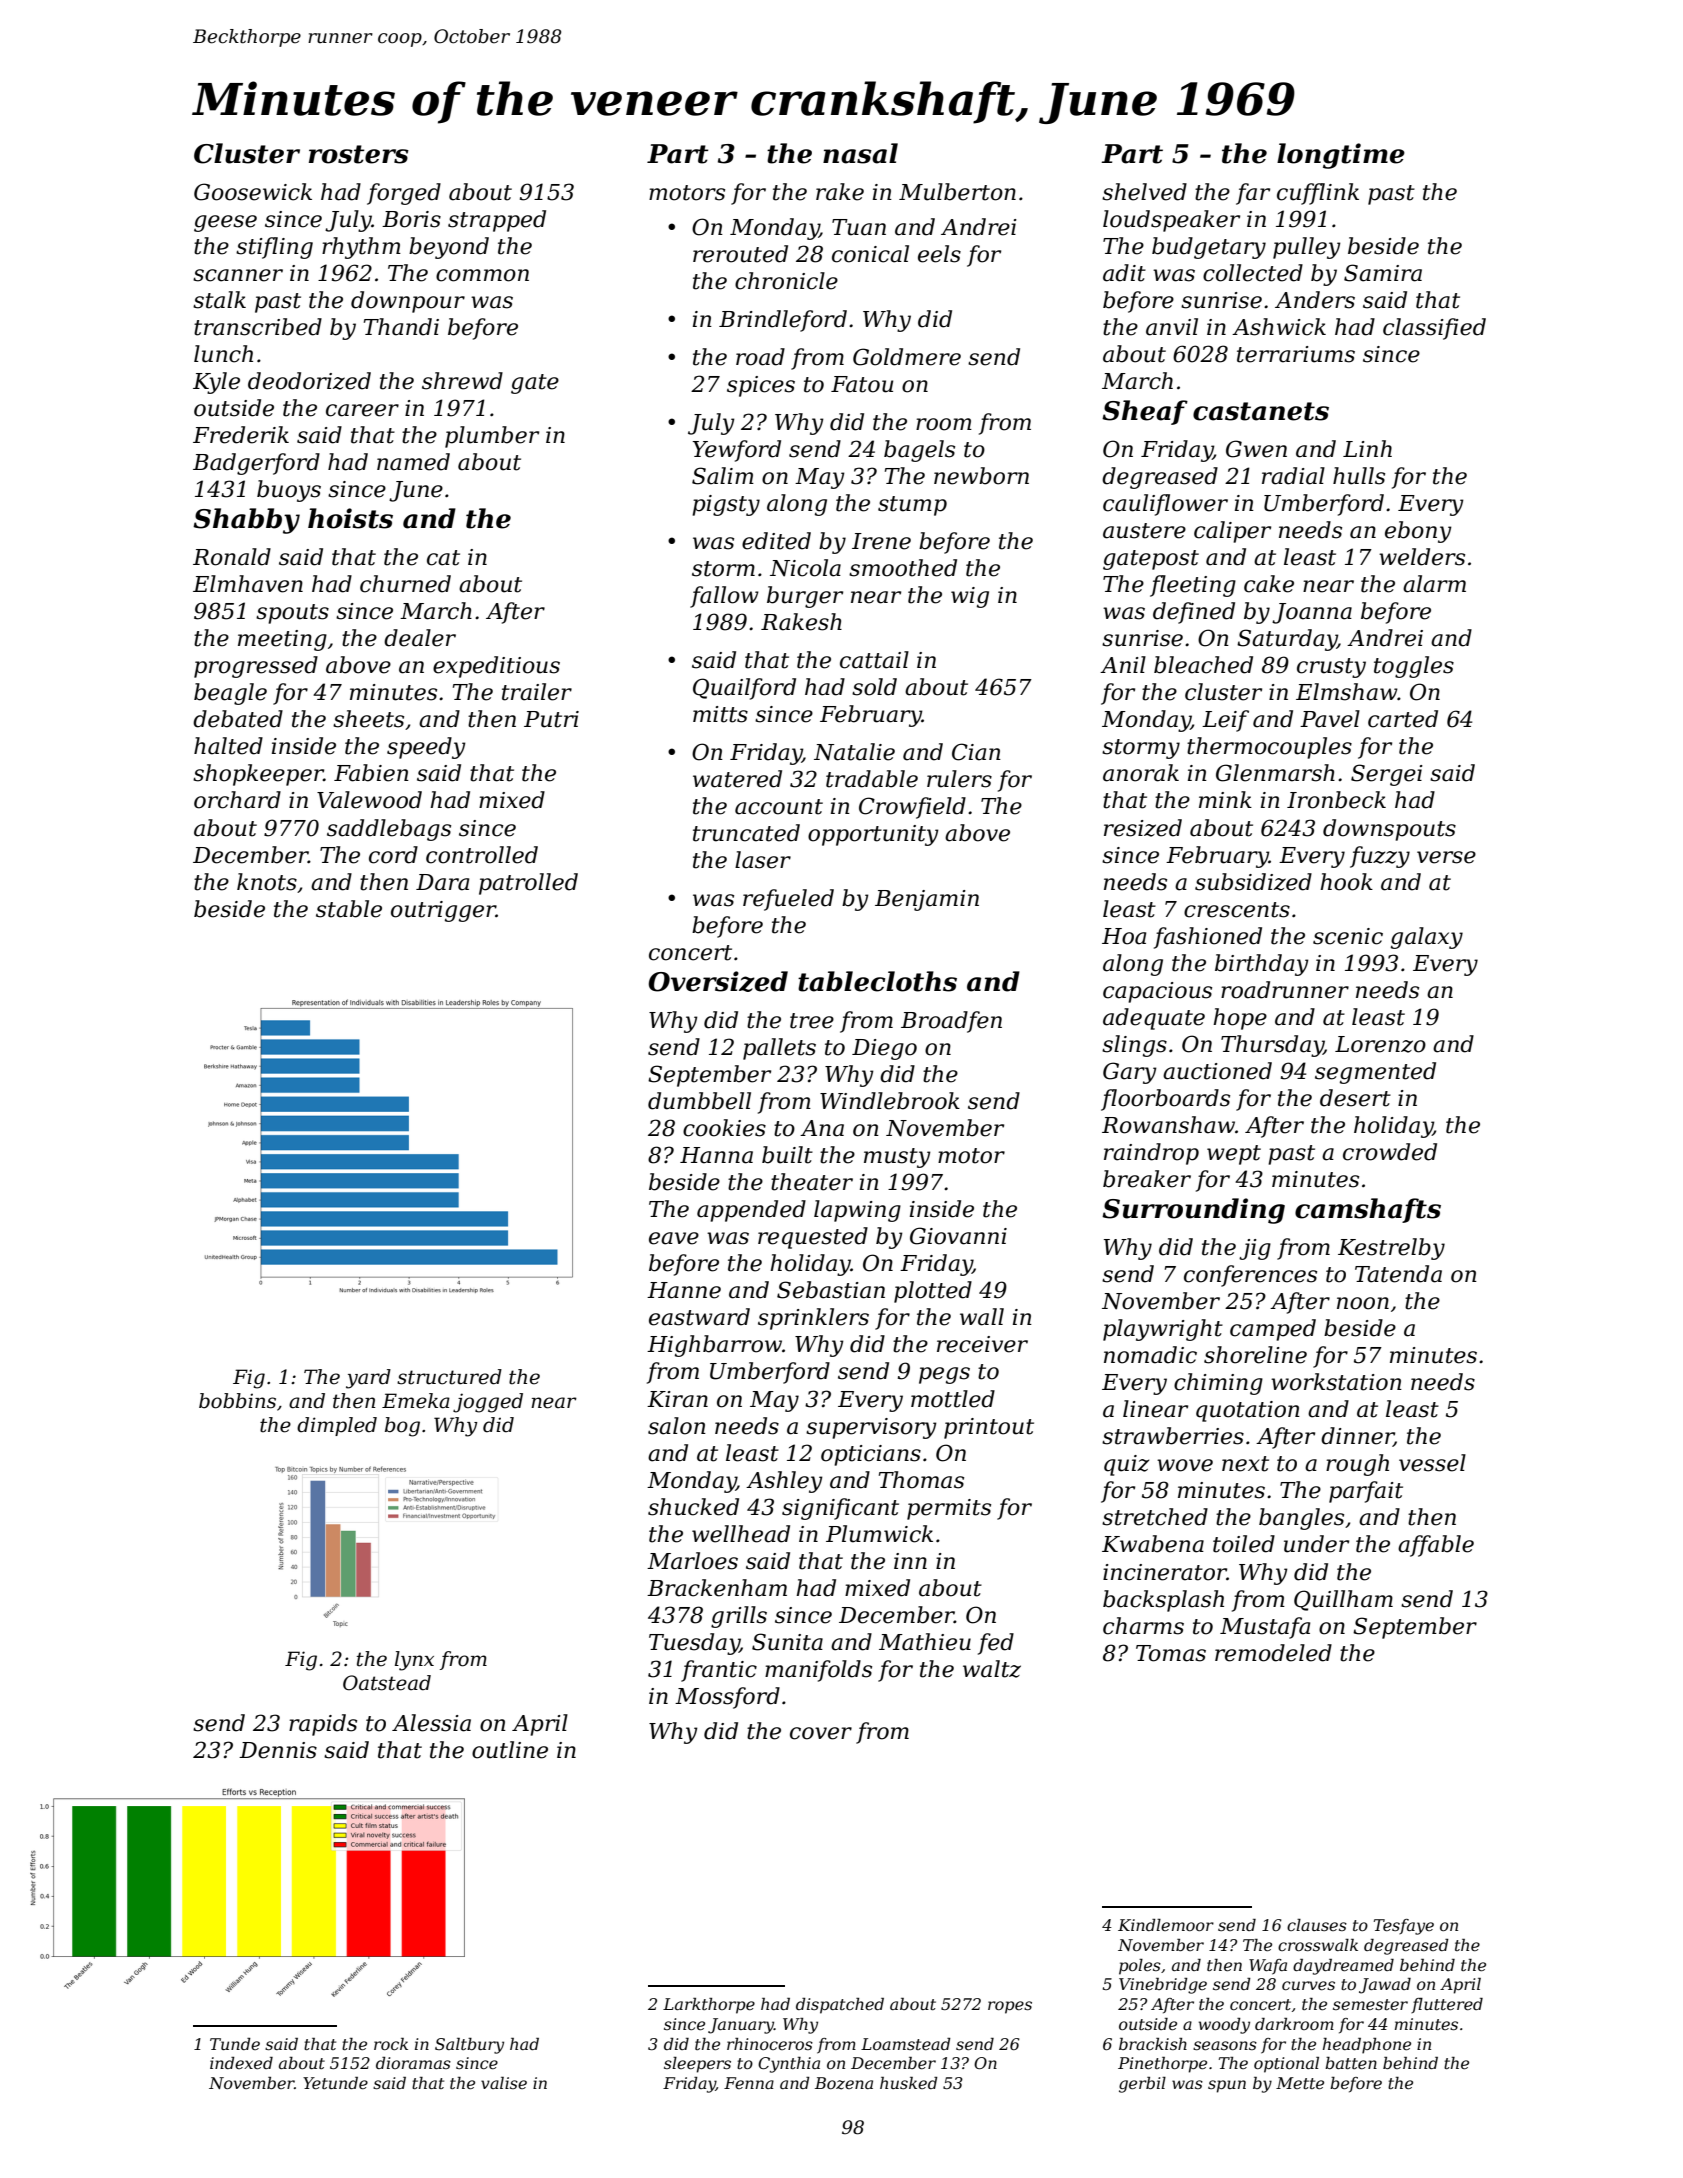  Describe the element at coordinates (237, 1401) in the screenshot. I see `bobbins` at that location.
